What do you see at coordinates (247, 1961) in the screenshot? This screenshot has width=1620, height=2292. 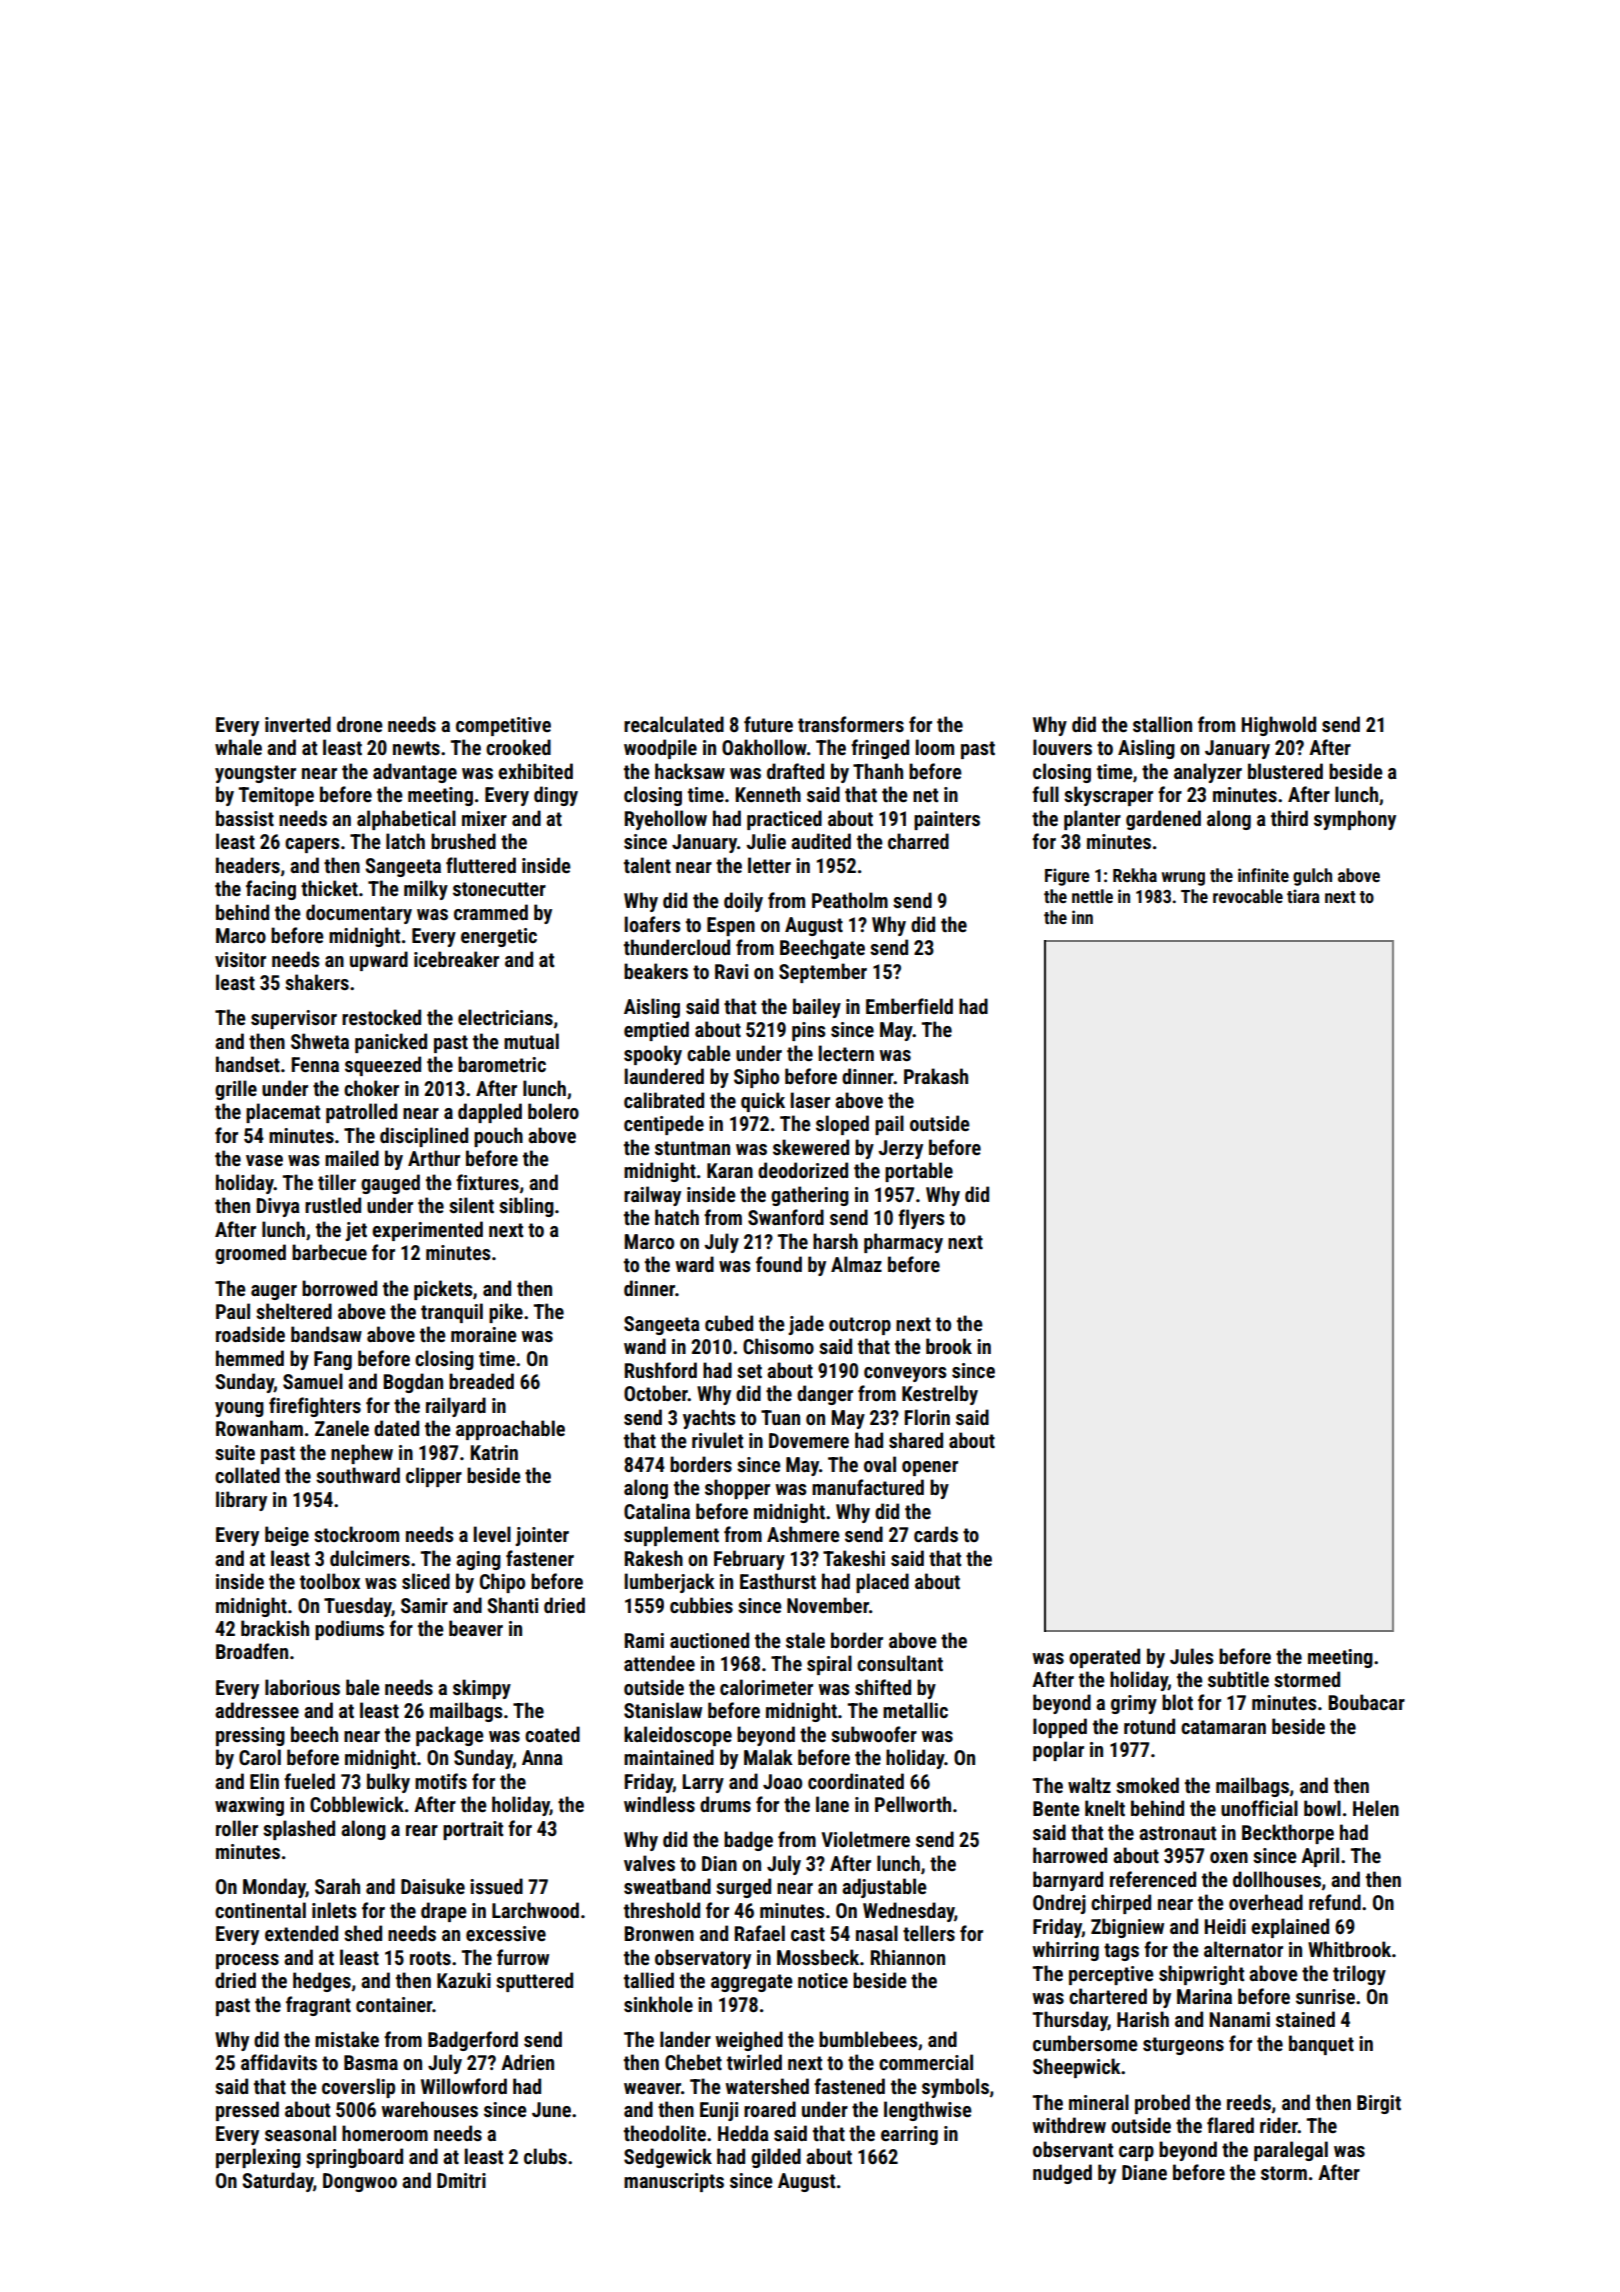 I see `process` at bounding box center [247, 1961].
